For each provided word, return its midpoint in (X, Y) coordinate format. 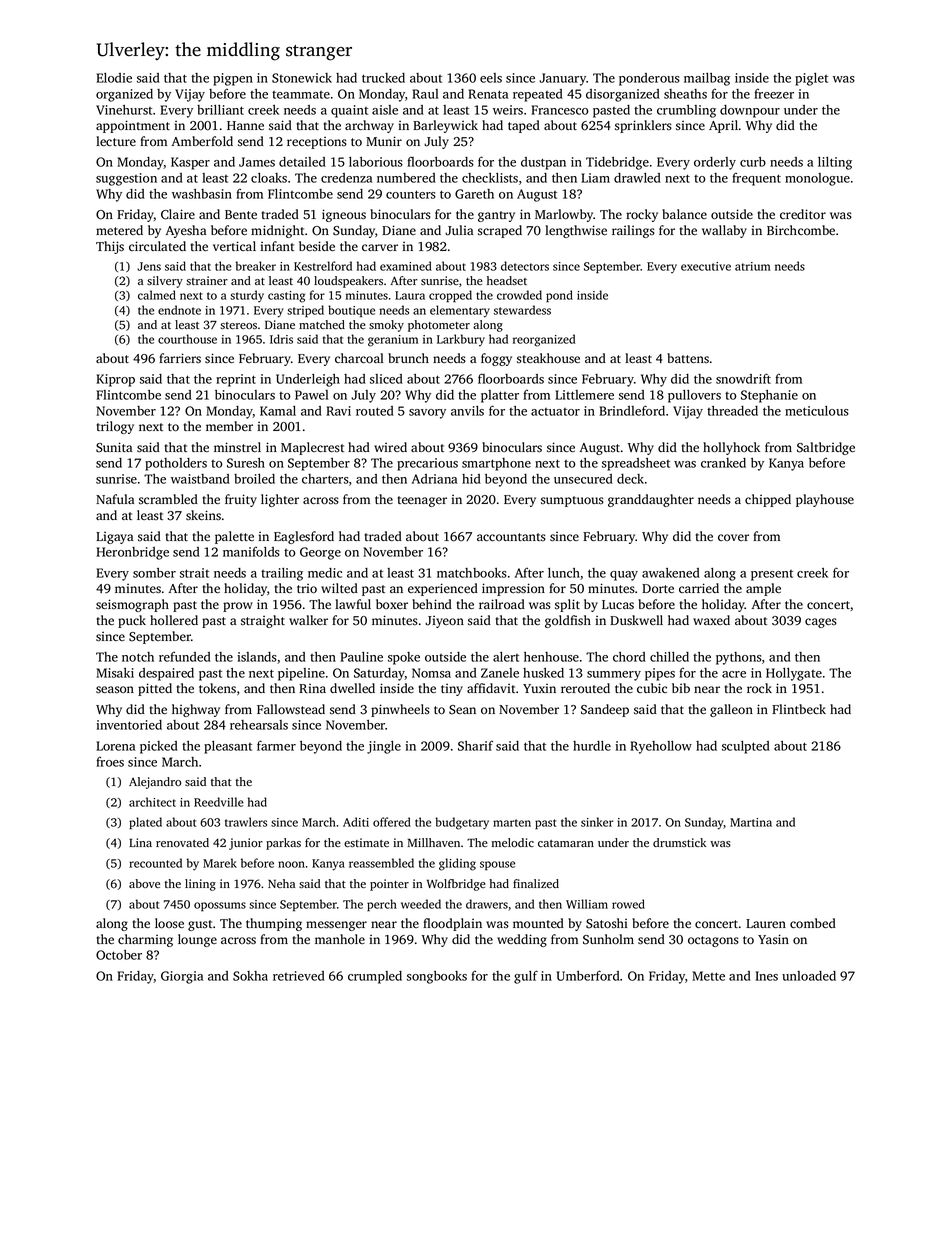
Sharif (475, 745)
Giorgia (182, 977)
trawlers (246, 822)
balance (684, 214)
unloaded (809, 976)
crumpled (375, 977)
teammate (301, 95)
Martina (751, 822)
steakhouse (548, 358)
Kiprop (115, 380)
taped (524, 126)
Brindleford (632, 410)
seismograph (132, 605)
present (772, 575)
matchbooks (472, 573)
